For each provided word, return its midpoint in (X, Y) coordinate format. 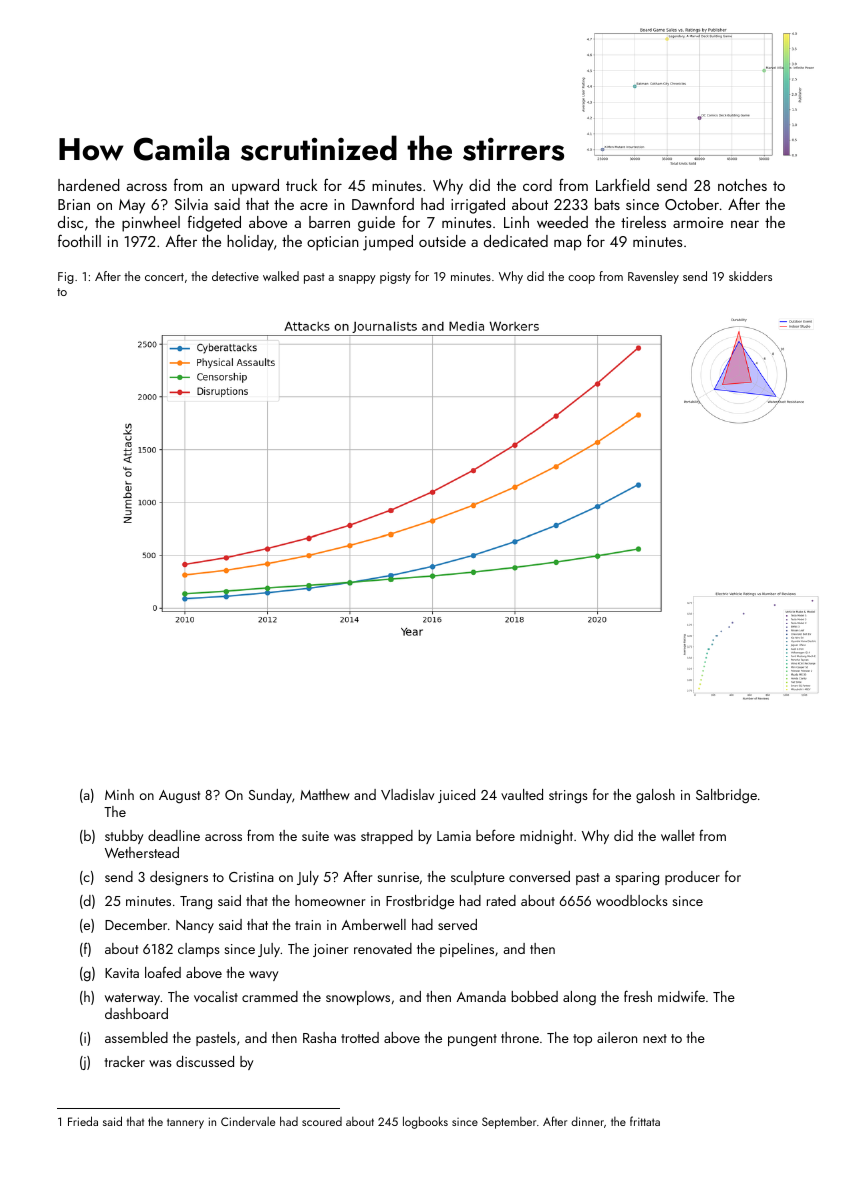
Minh (119, 794)
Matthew (325, 794)
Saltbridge (726, 796)
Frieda (83, 1121)
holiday (250, 243)
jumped (388, 243)
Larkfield (623, 184)
